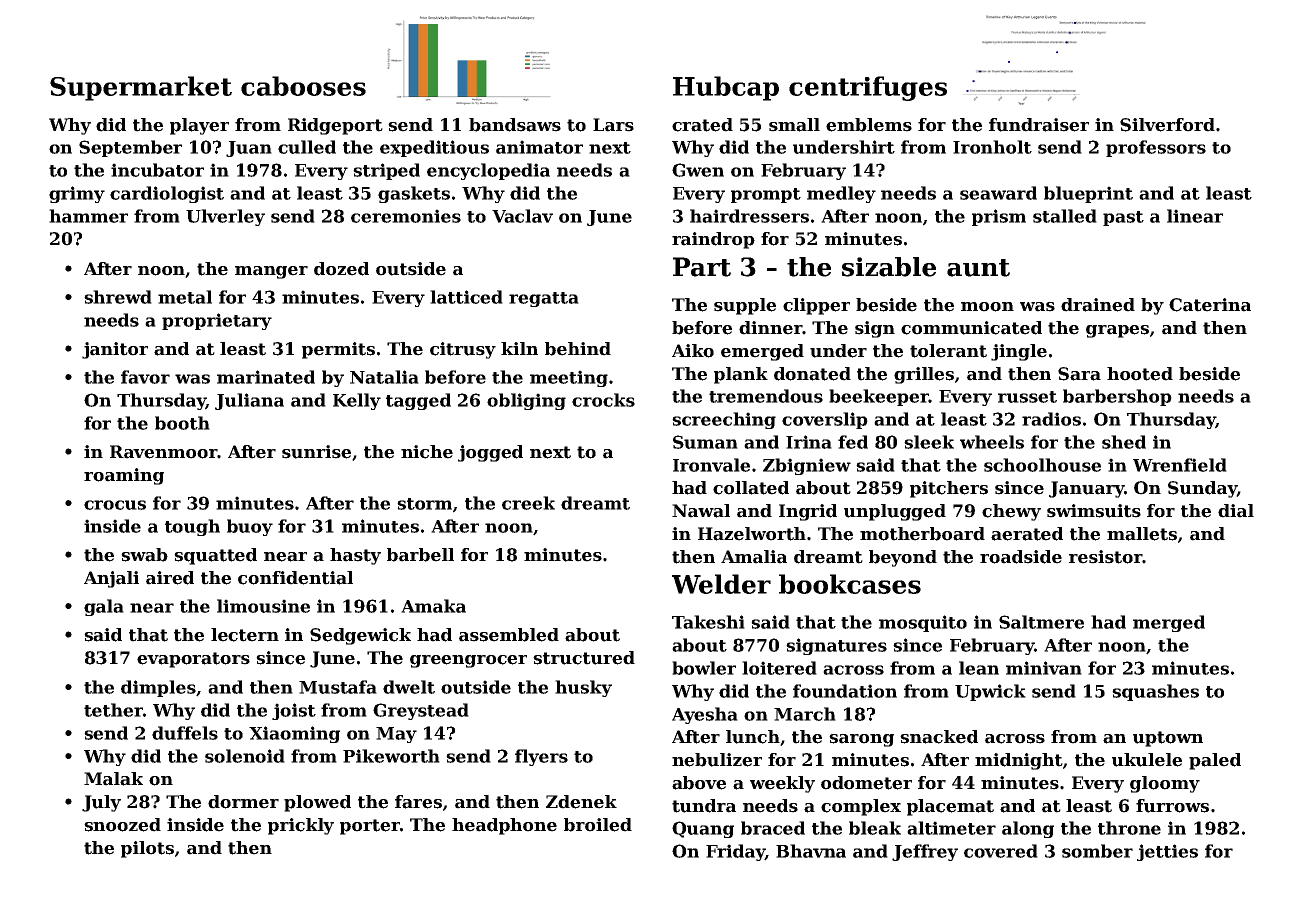 This page has height=924, width=1308. Describe the element at coordinates (807, 466) in the page. I see `Zbigniew` at that location.
